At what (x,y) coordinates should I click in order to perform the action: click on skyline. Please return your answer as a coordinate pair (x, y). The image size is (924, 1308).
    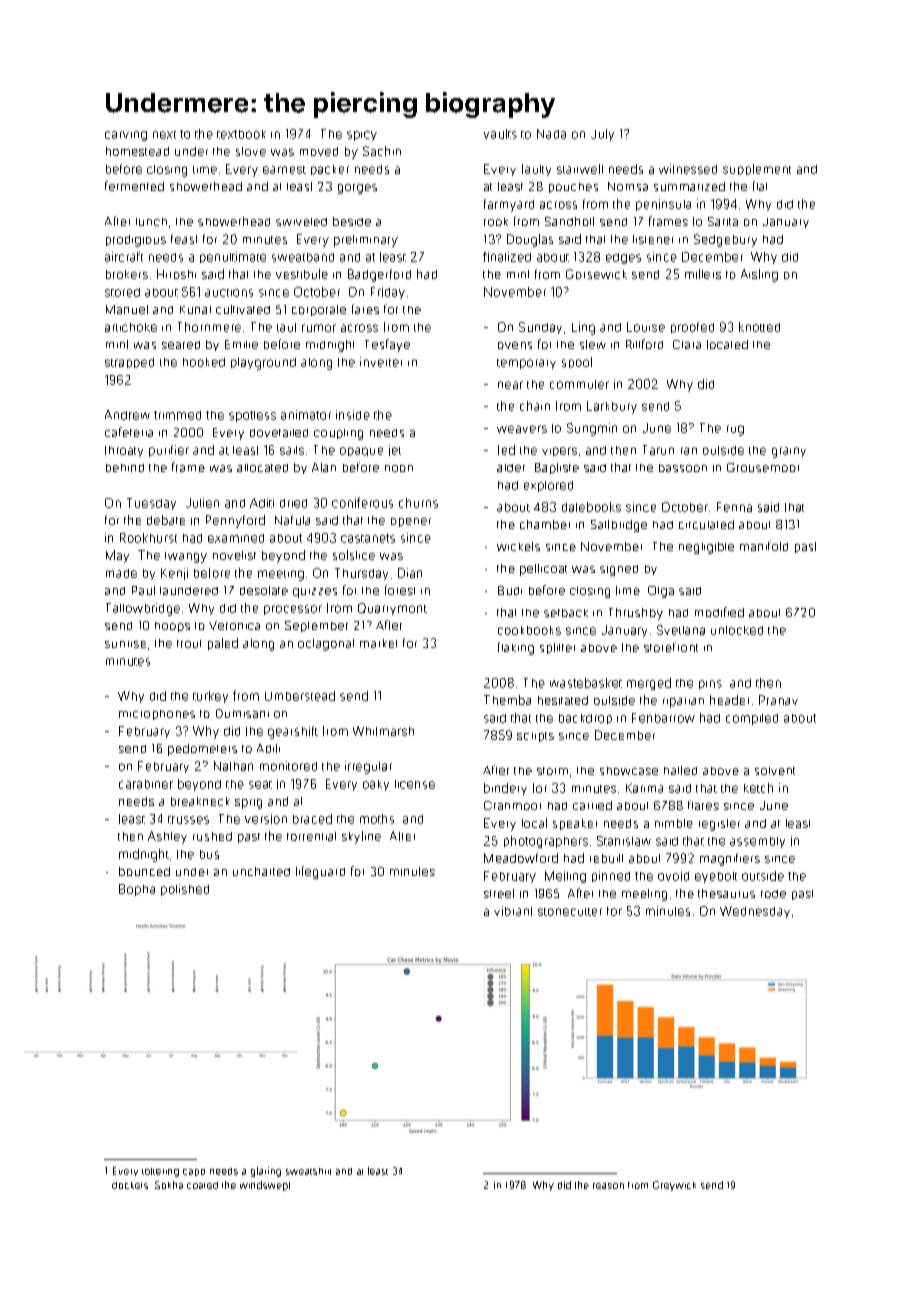
    Looking at the image, I should click on (361, 837).
